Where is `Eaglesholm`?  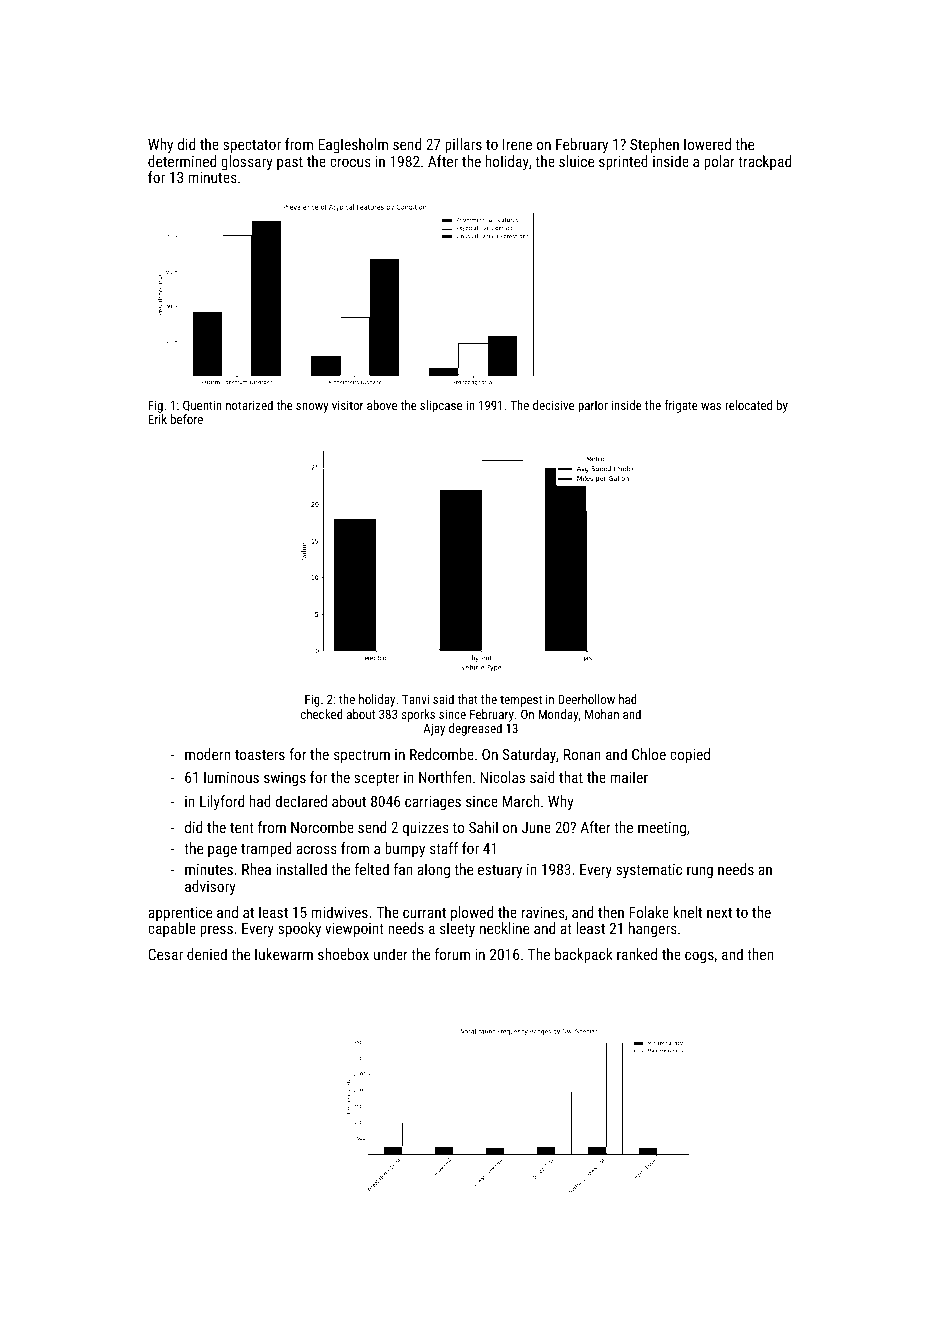 Eaglesholm is located at coordinates (353, 145).
